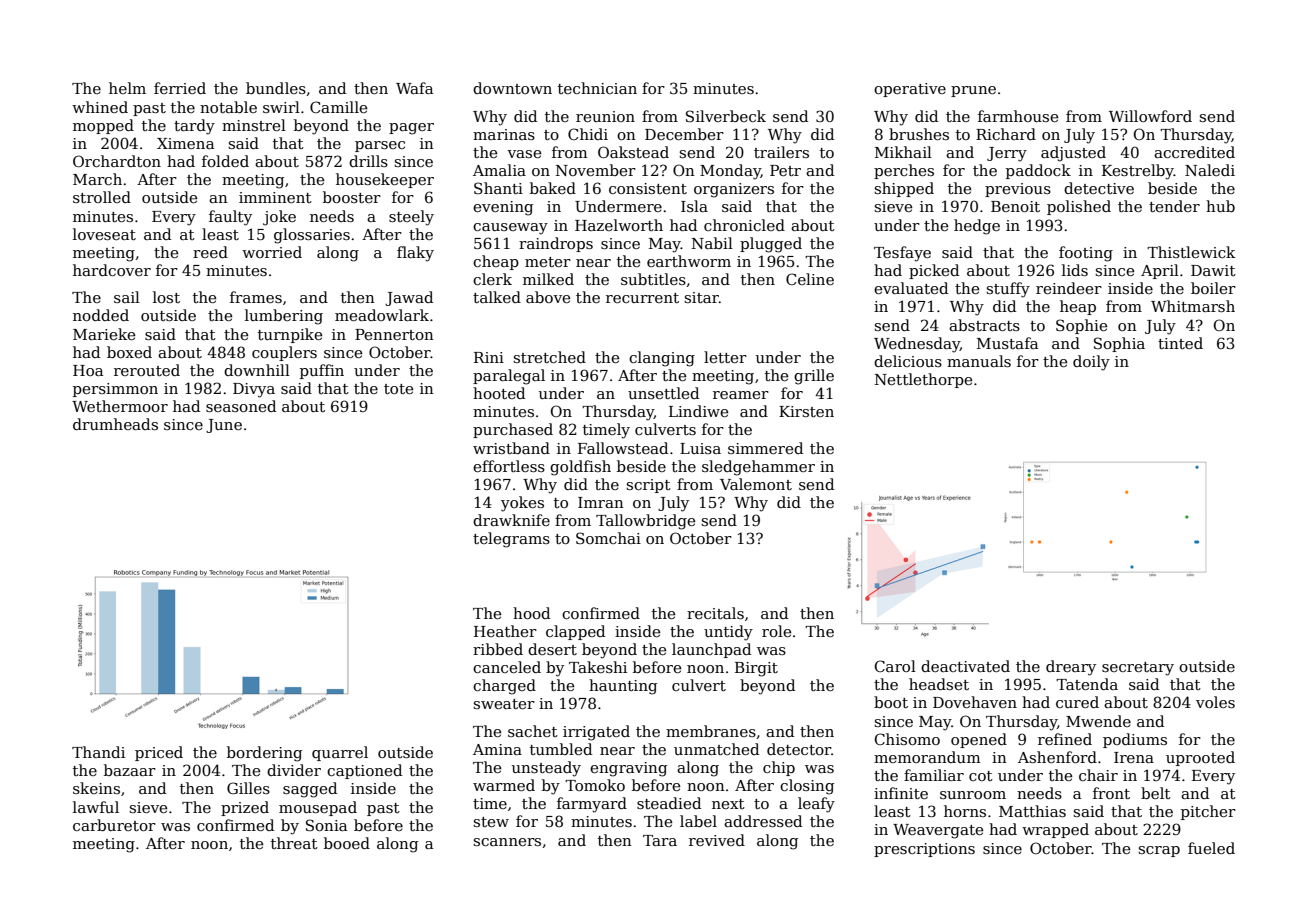 This screenshot has height=924, width=1308. Describe the element at coordinates (364, 771) in the screenshot. I see `captioned` at that location.
